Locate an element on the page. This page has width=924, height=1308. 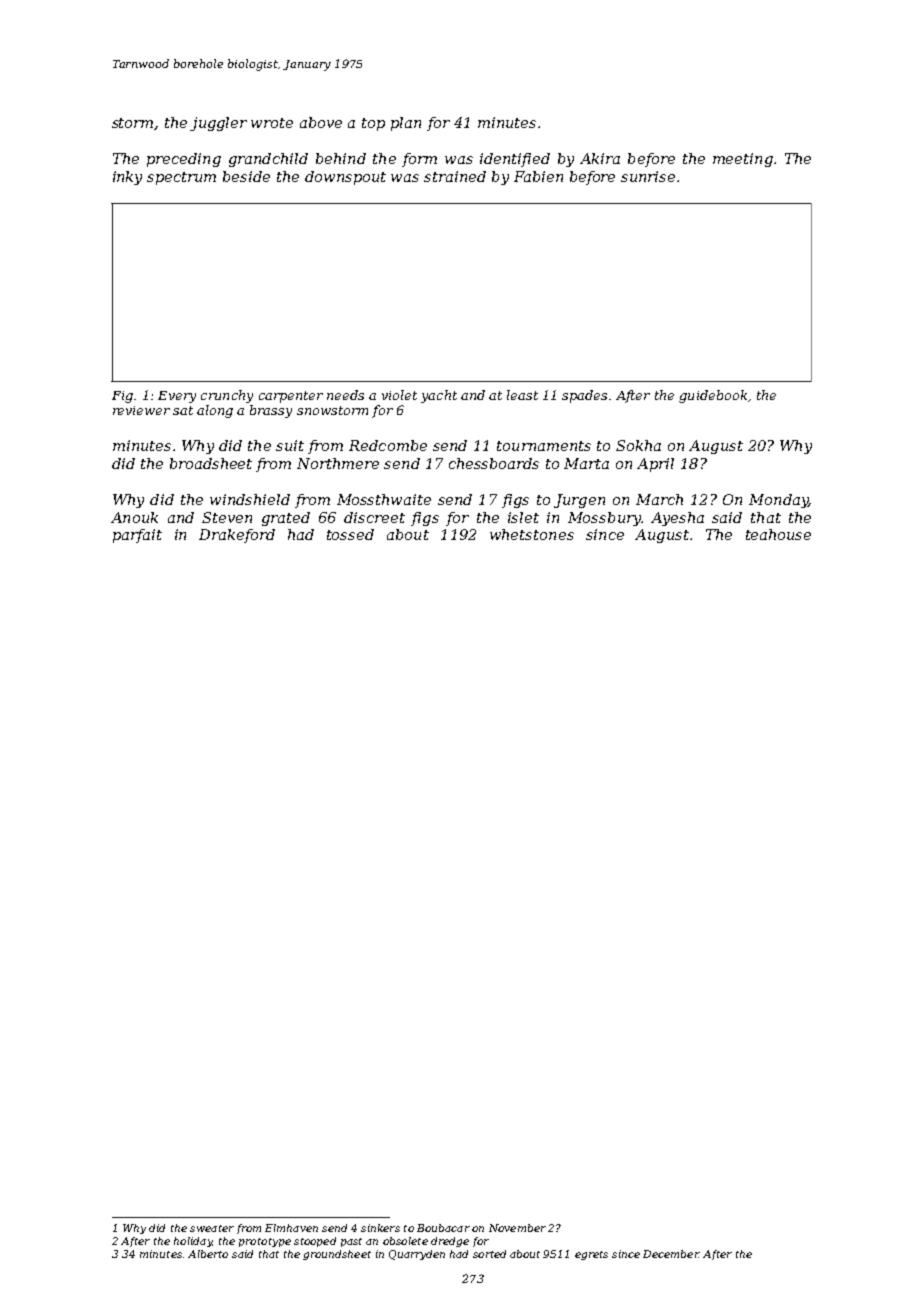
tossed is located at coordinates (350, 534).
